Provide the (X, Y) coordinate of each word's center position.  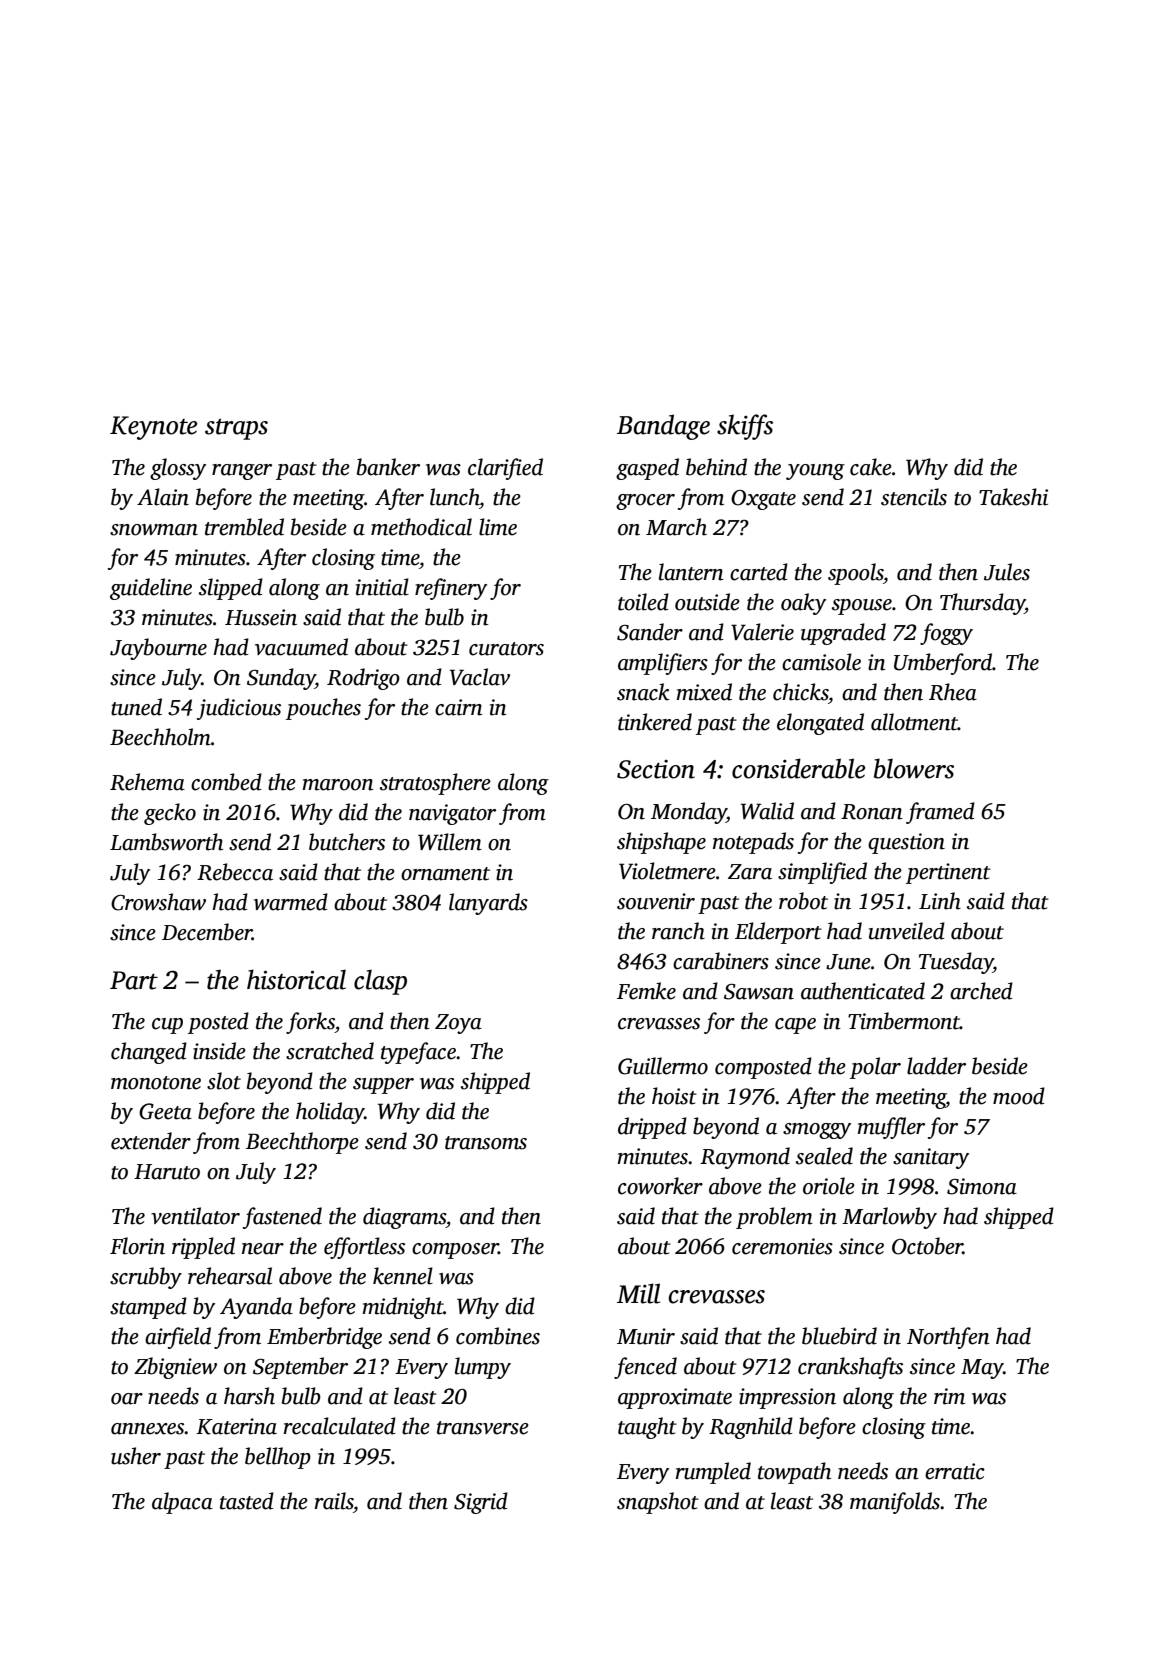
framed (940, 813)
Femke (646, 991)
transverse (483, 1428)
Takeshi (1013, 497)
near (263, 1249)
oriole (829, 1186)
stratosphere (435, 784)
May (982, 1369)
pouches (323, 709)
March (676, 527)
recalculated (340, 1426)
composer (455, 1251)
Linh (940, 901)
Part (134, 980)
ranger (242, 472)
